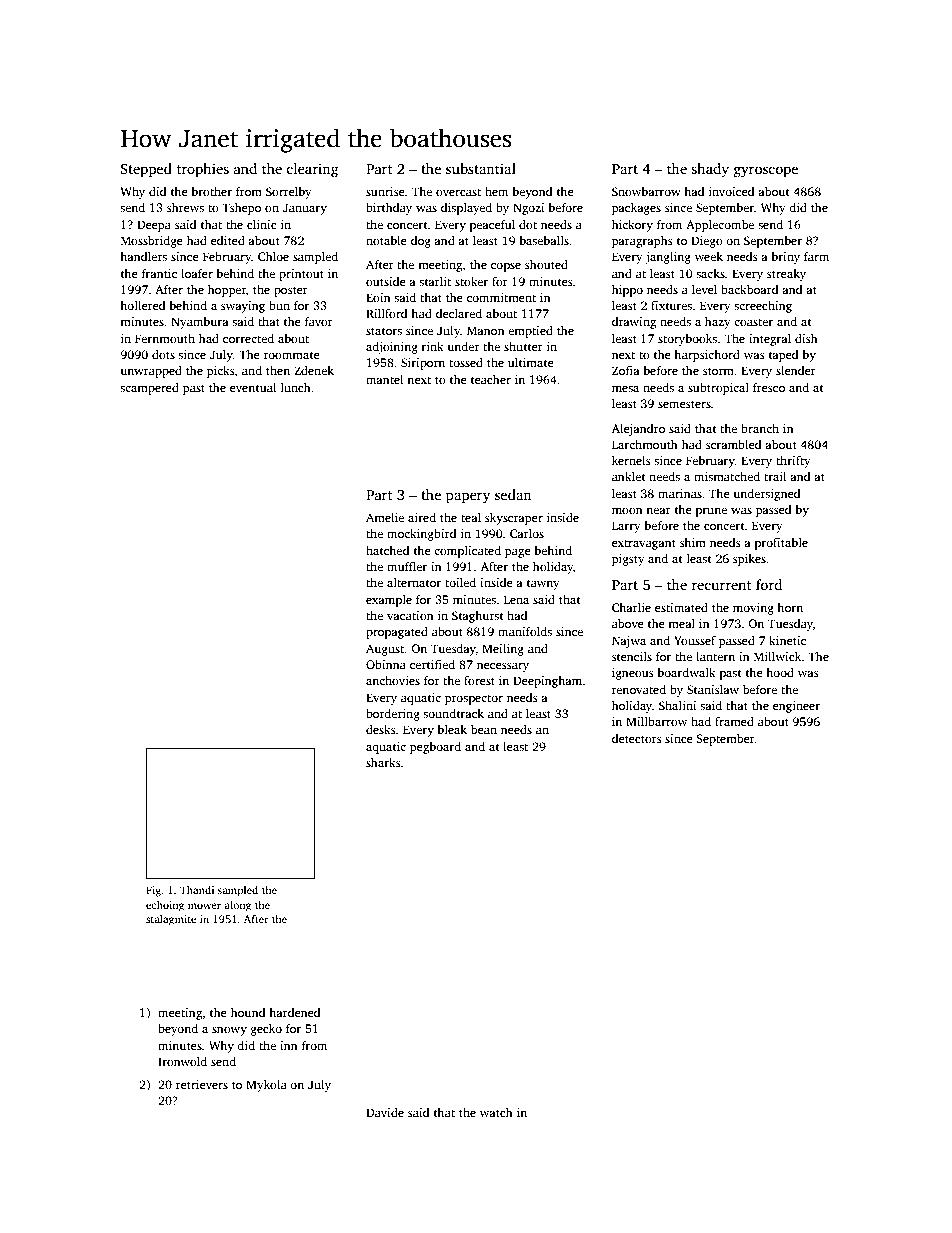 This screenshot has width=952, height=1233. What do you see at coordinates (146, 170) in the screenshot?
I see `Stepped` at bounding box center [146, 170].
